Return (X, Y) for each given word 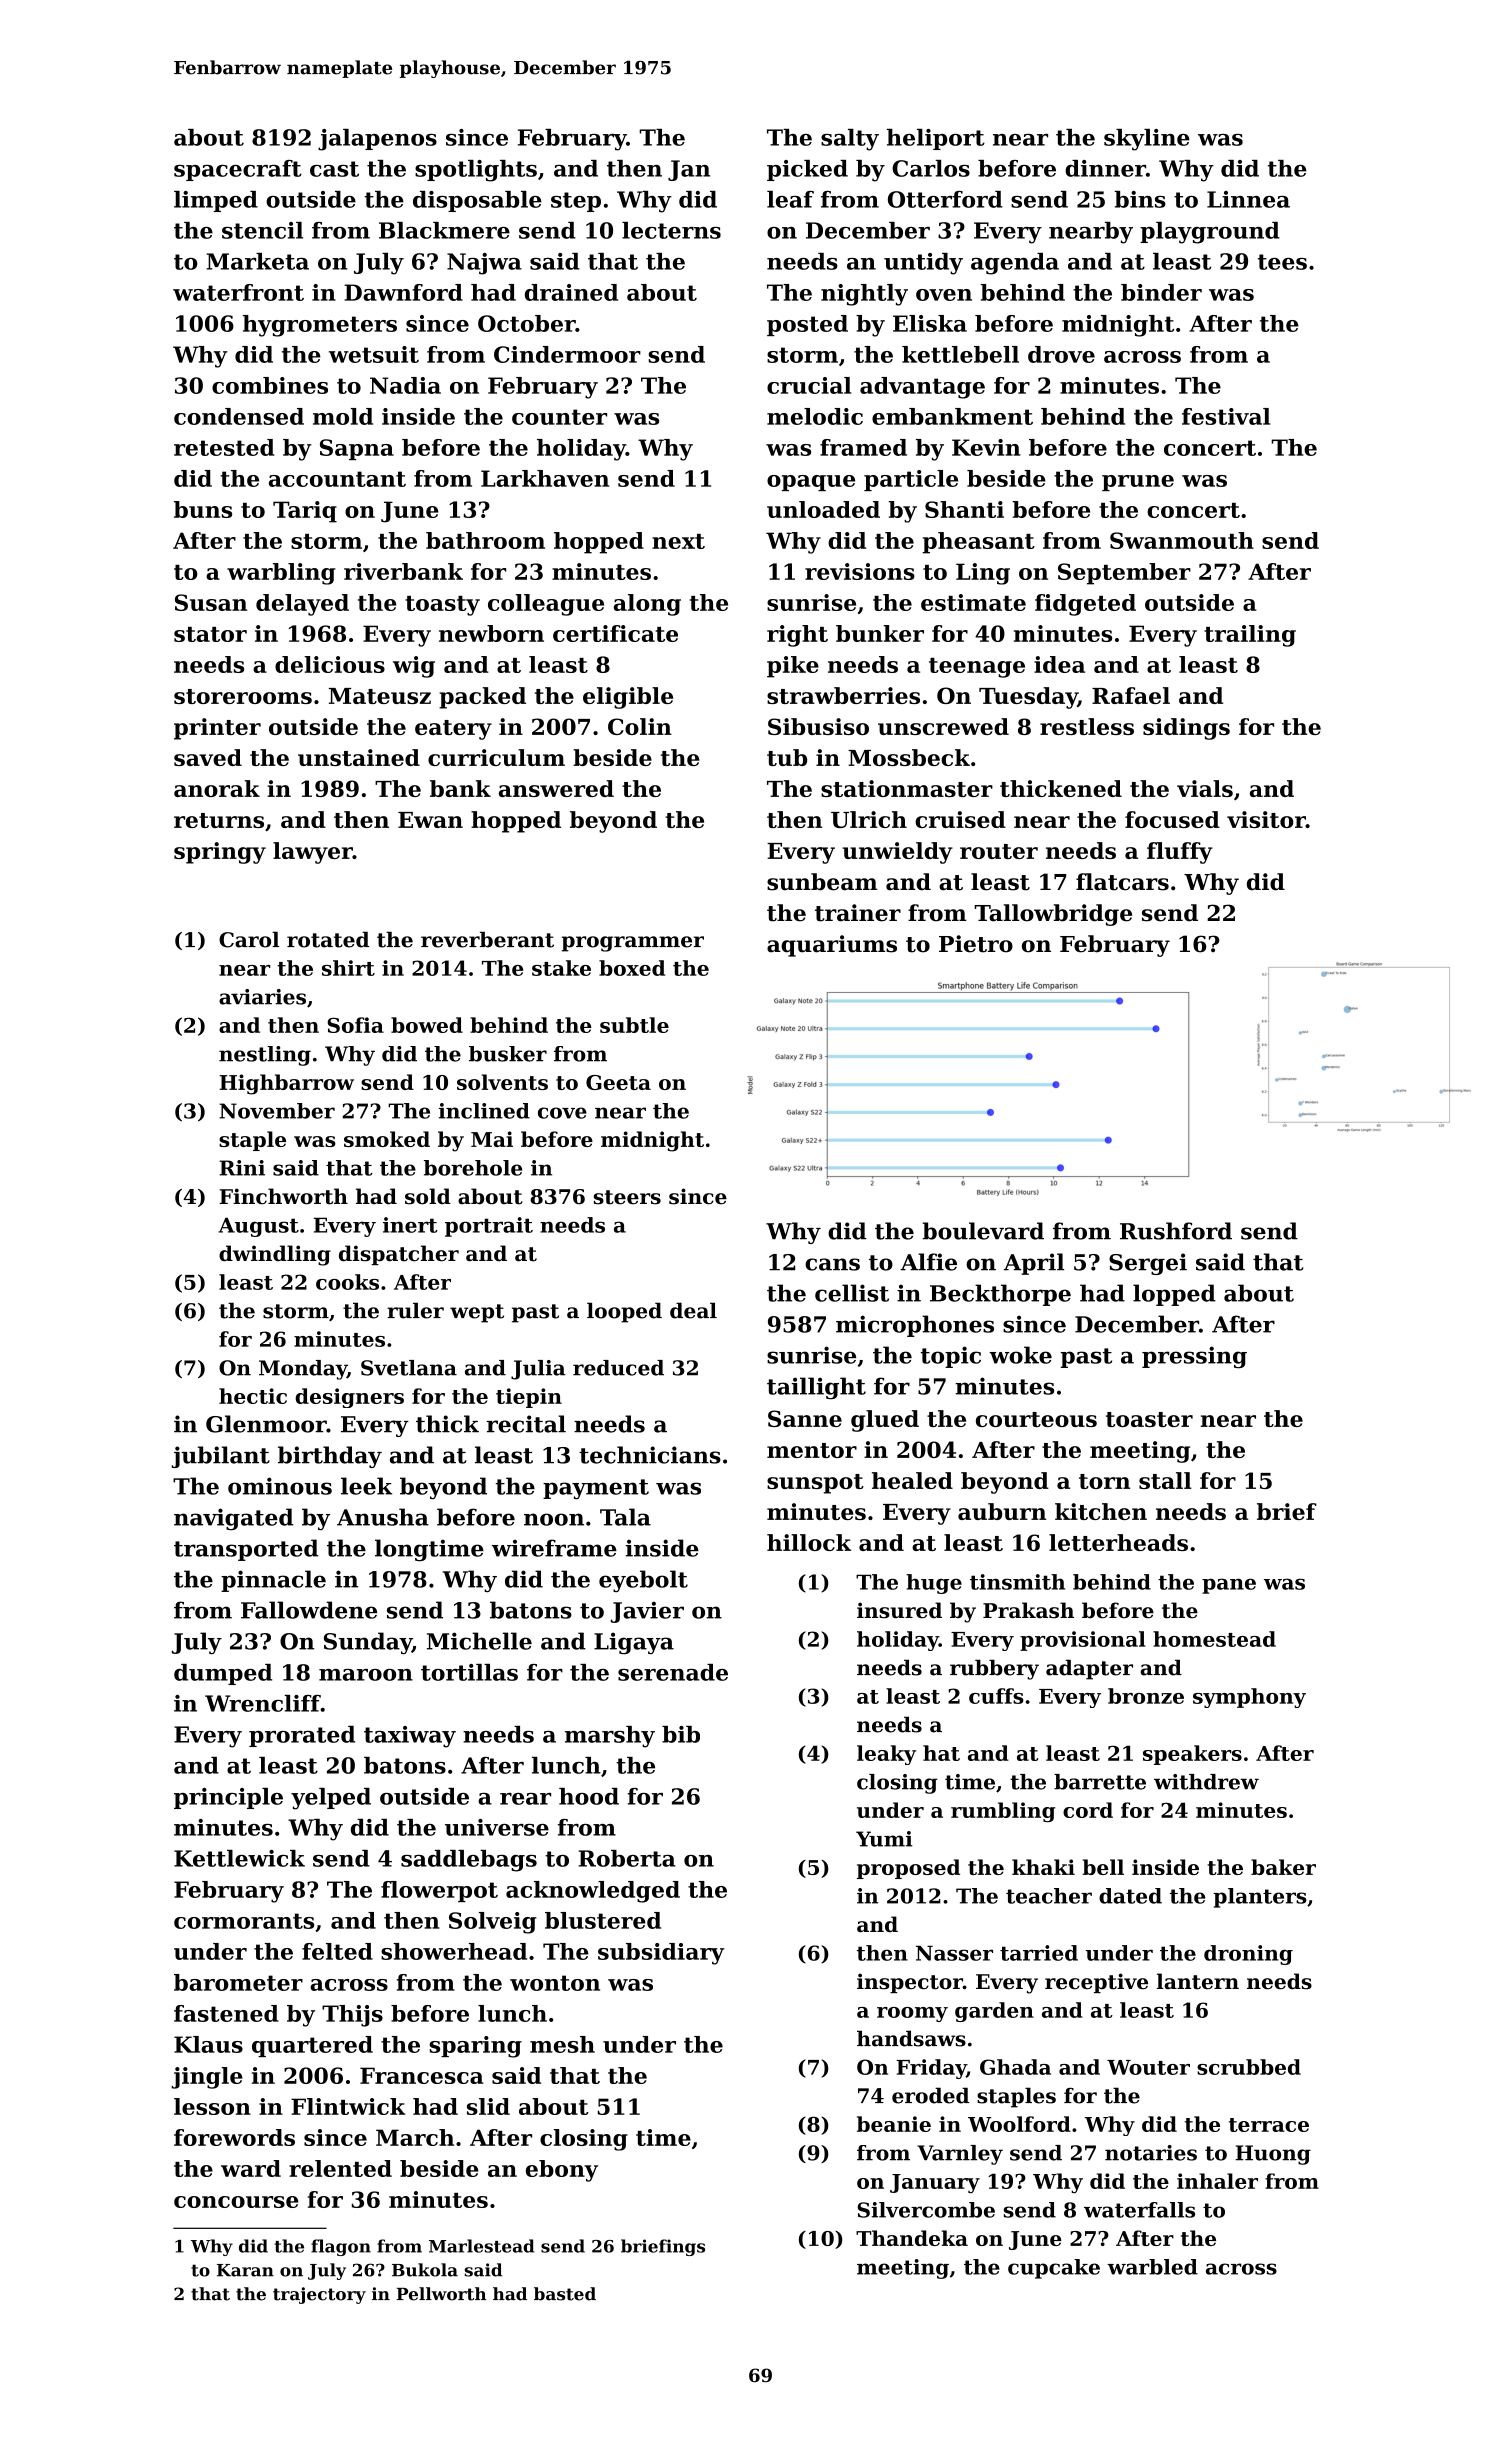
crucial (809, 385)
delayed (302, 605)
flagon (341, 2247)
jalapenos (377, 140)
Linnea (1248, 199)
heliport (936, 139)
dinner (1105, 168)
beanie (894, 2124)
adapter (1089, 1669)
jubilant (220, 1457)
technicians (650, 1455)
